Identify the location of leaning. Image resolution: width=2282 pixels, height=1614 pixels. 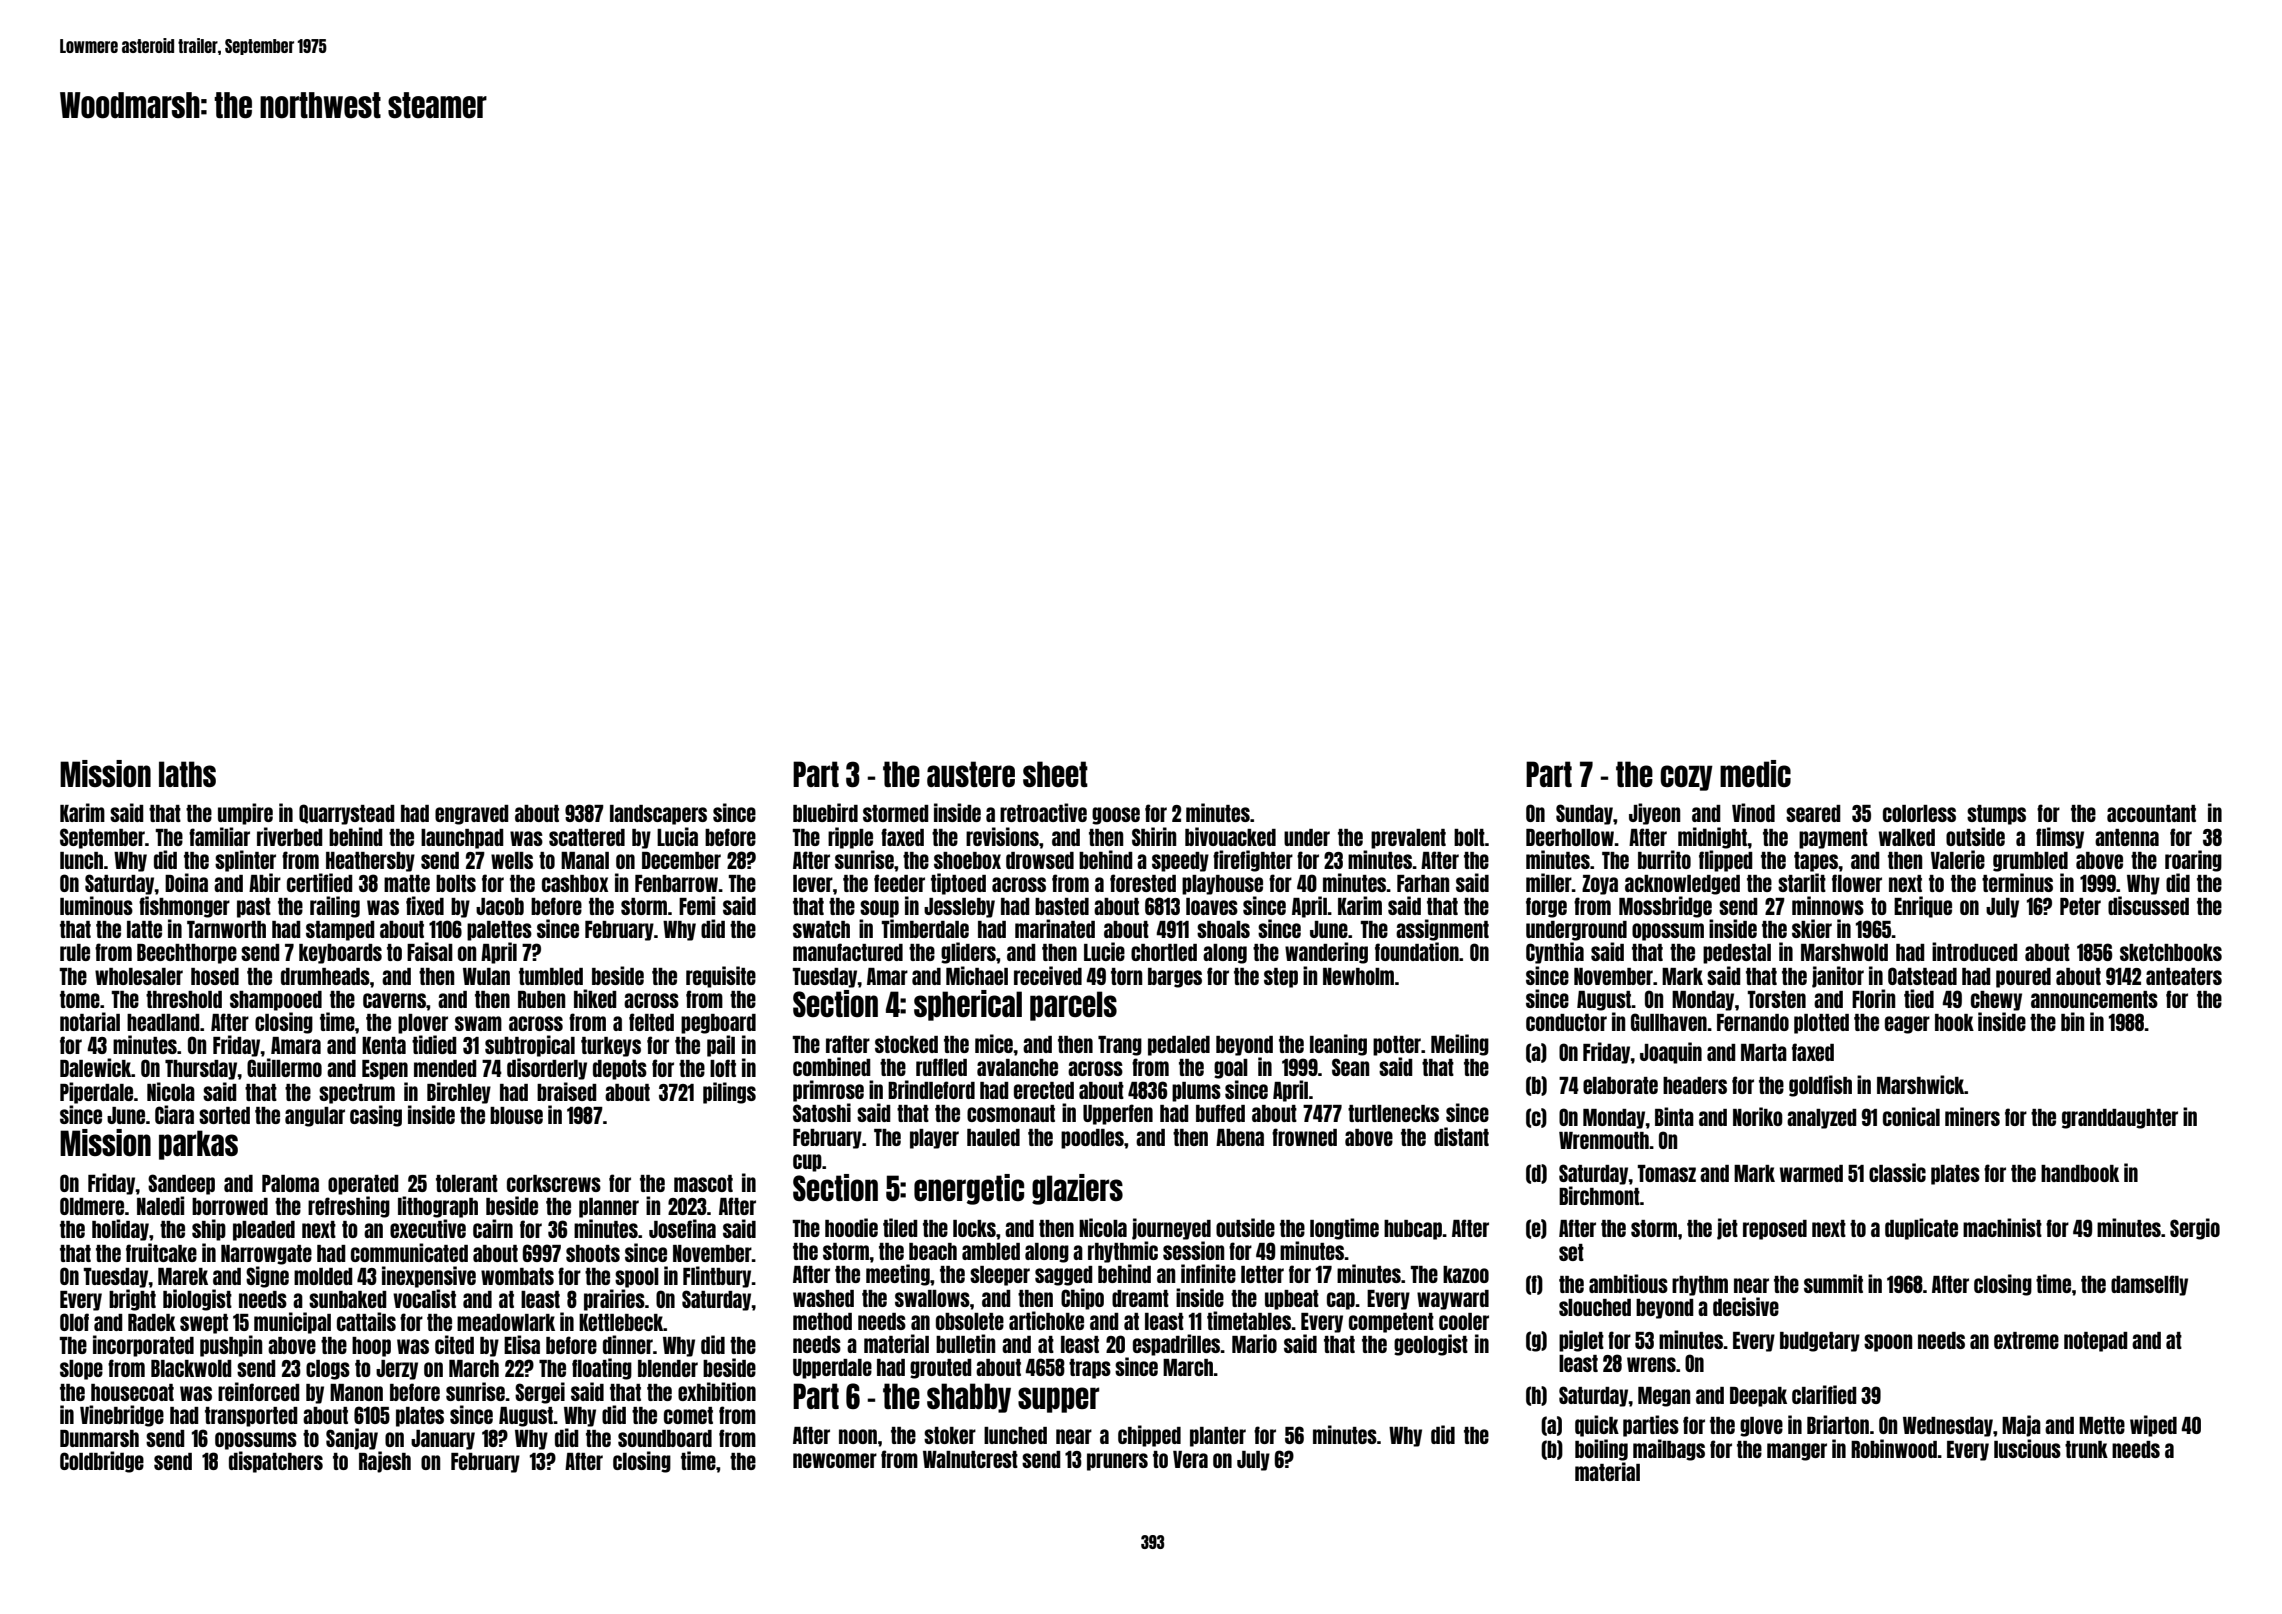
(1338, 1045).
